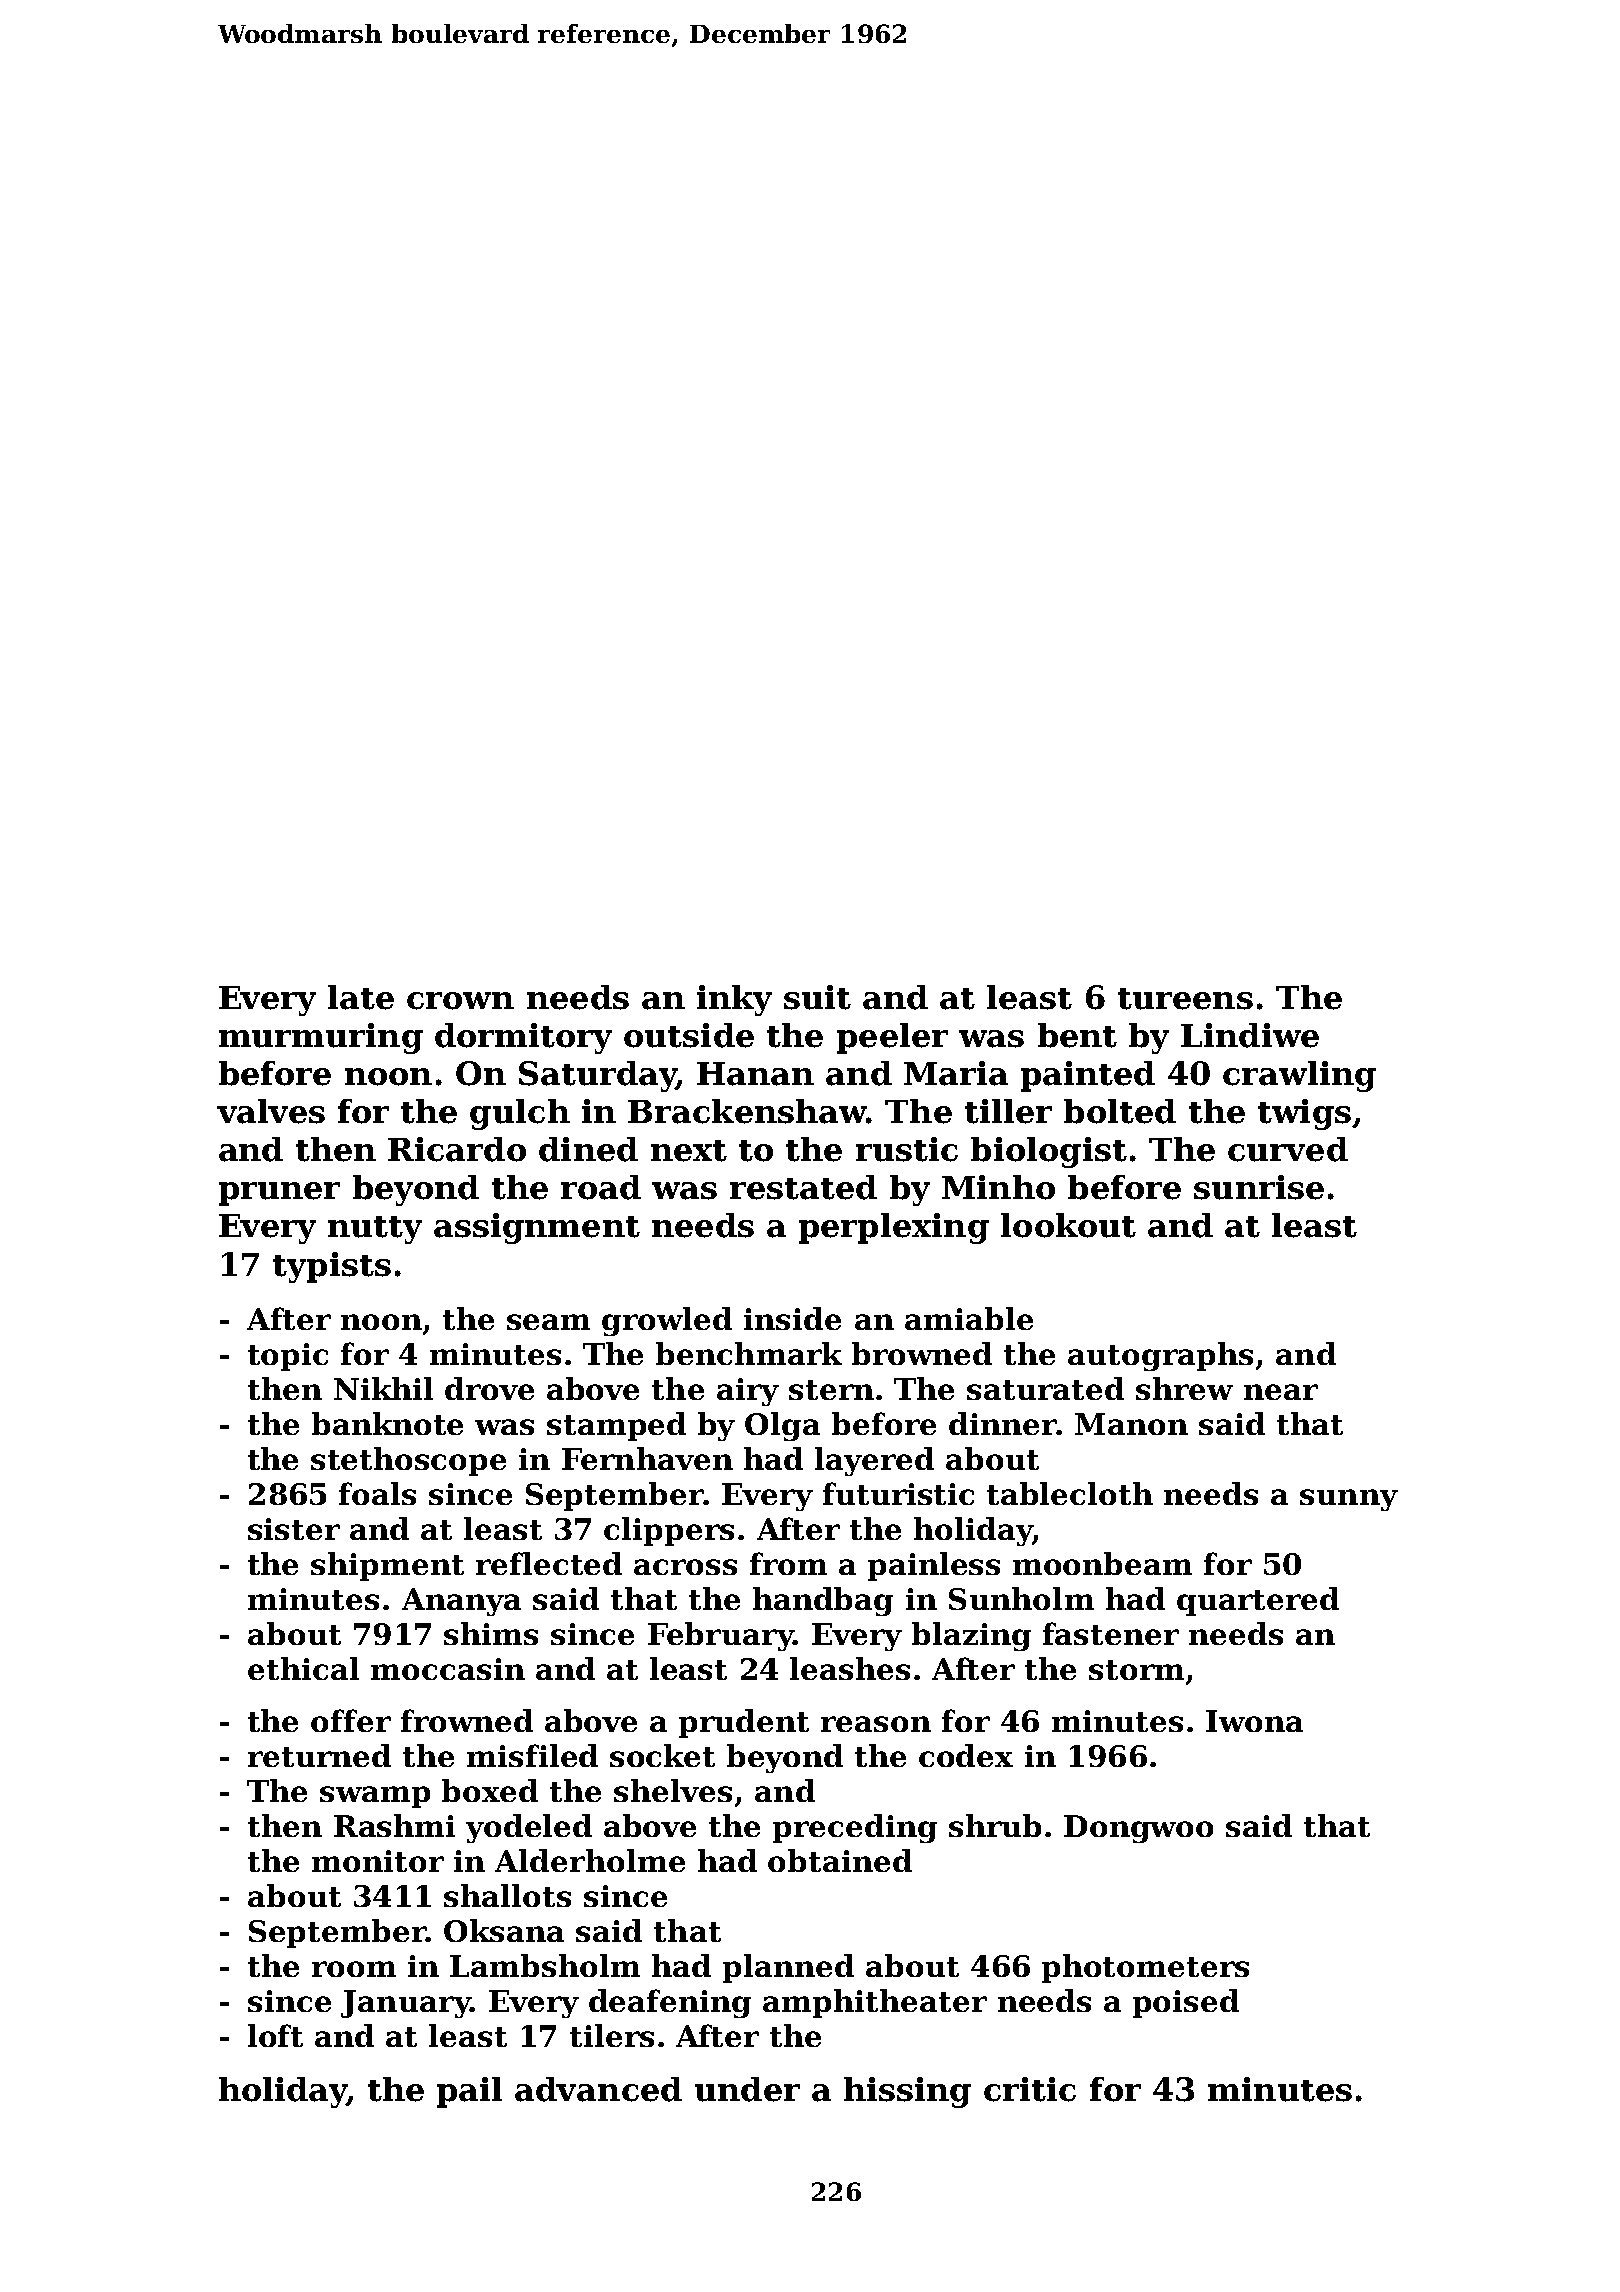  What do you see at coordinates (956, 1073) in the page?
I see `Maria` at bounding box center [956, 1073].
